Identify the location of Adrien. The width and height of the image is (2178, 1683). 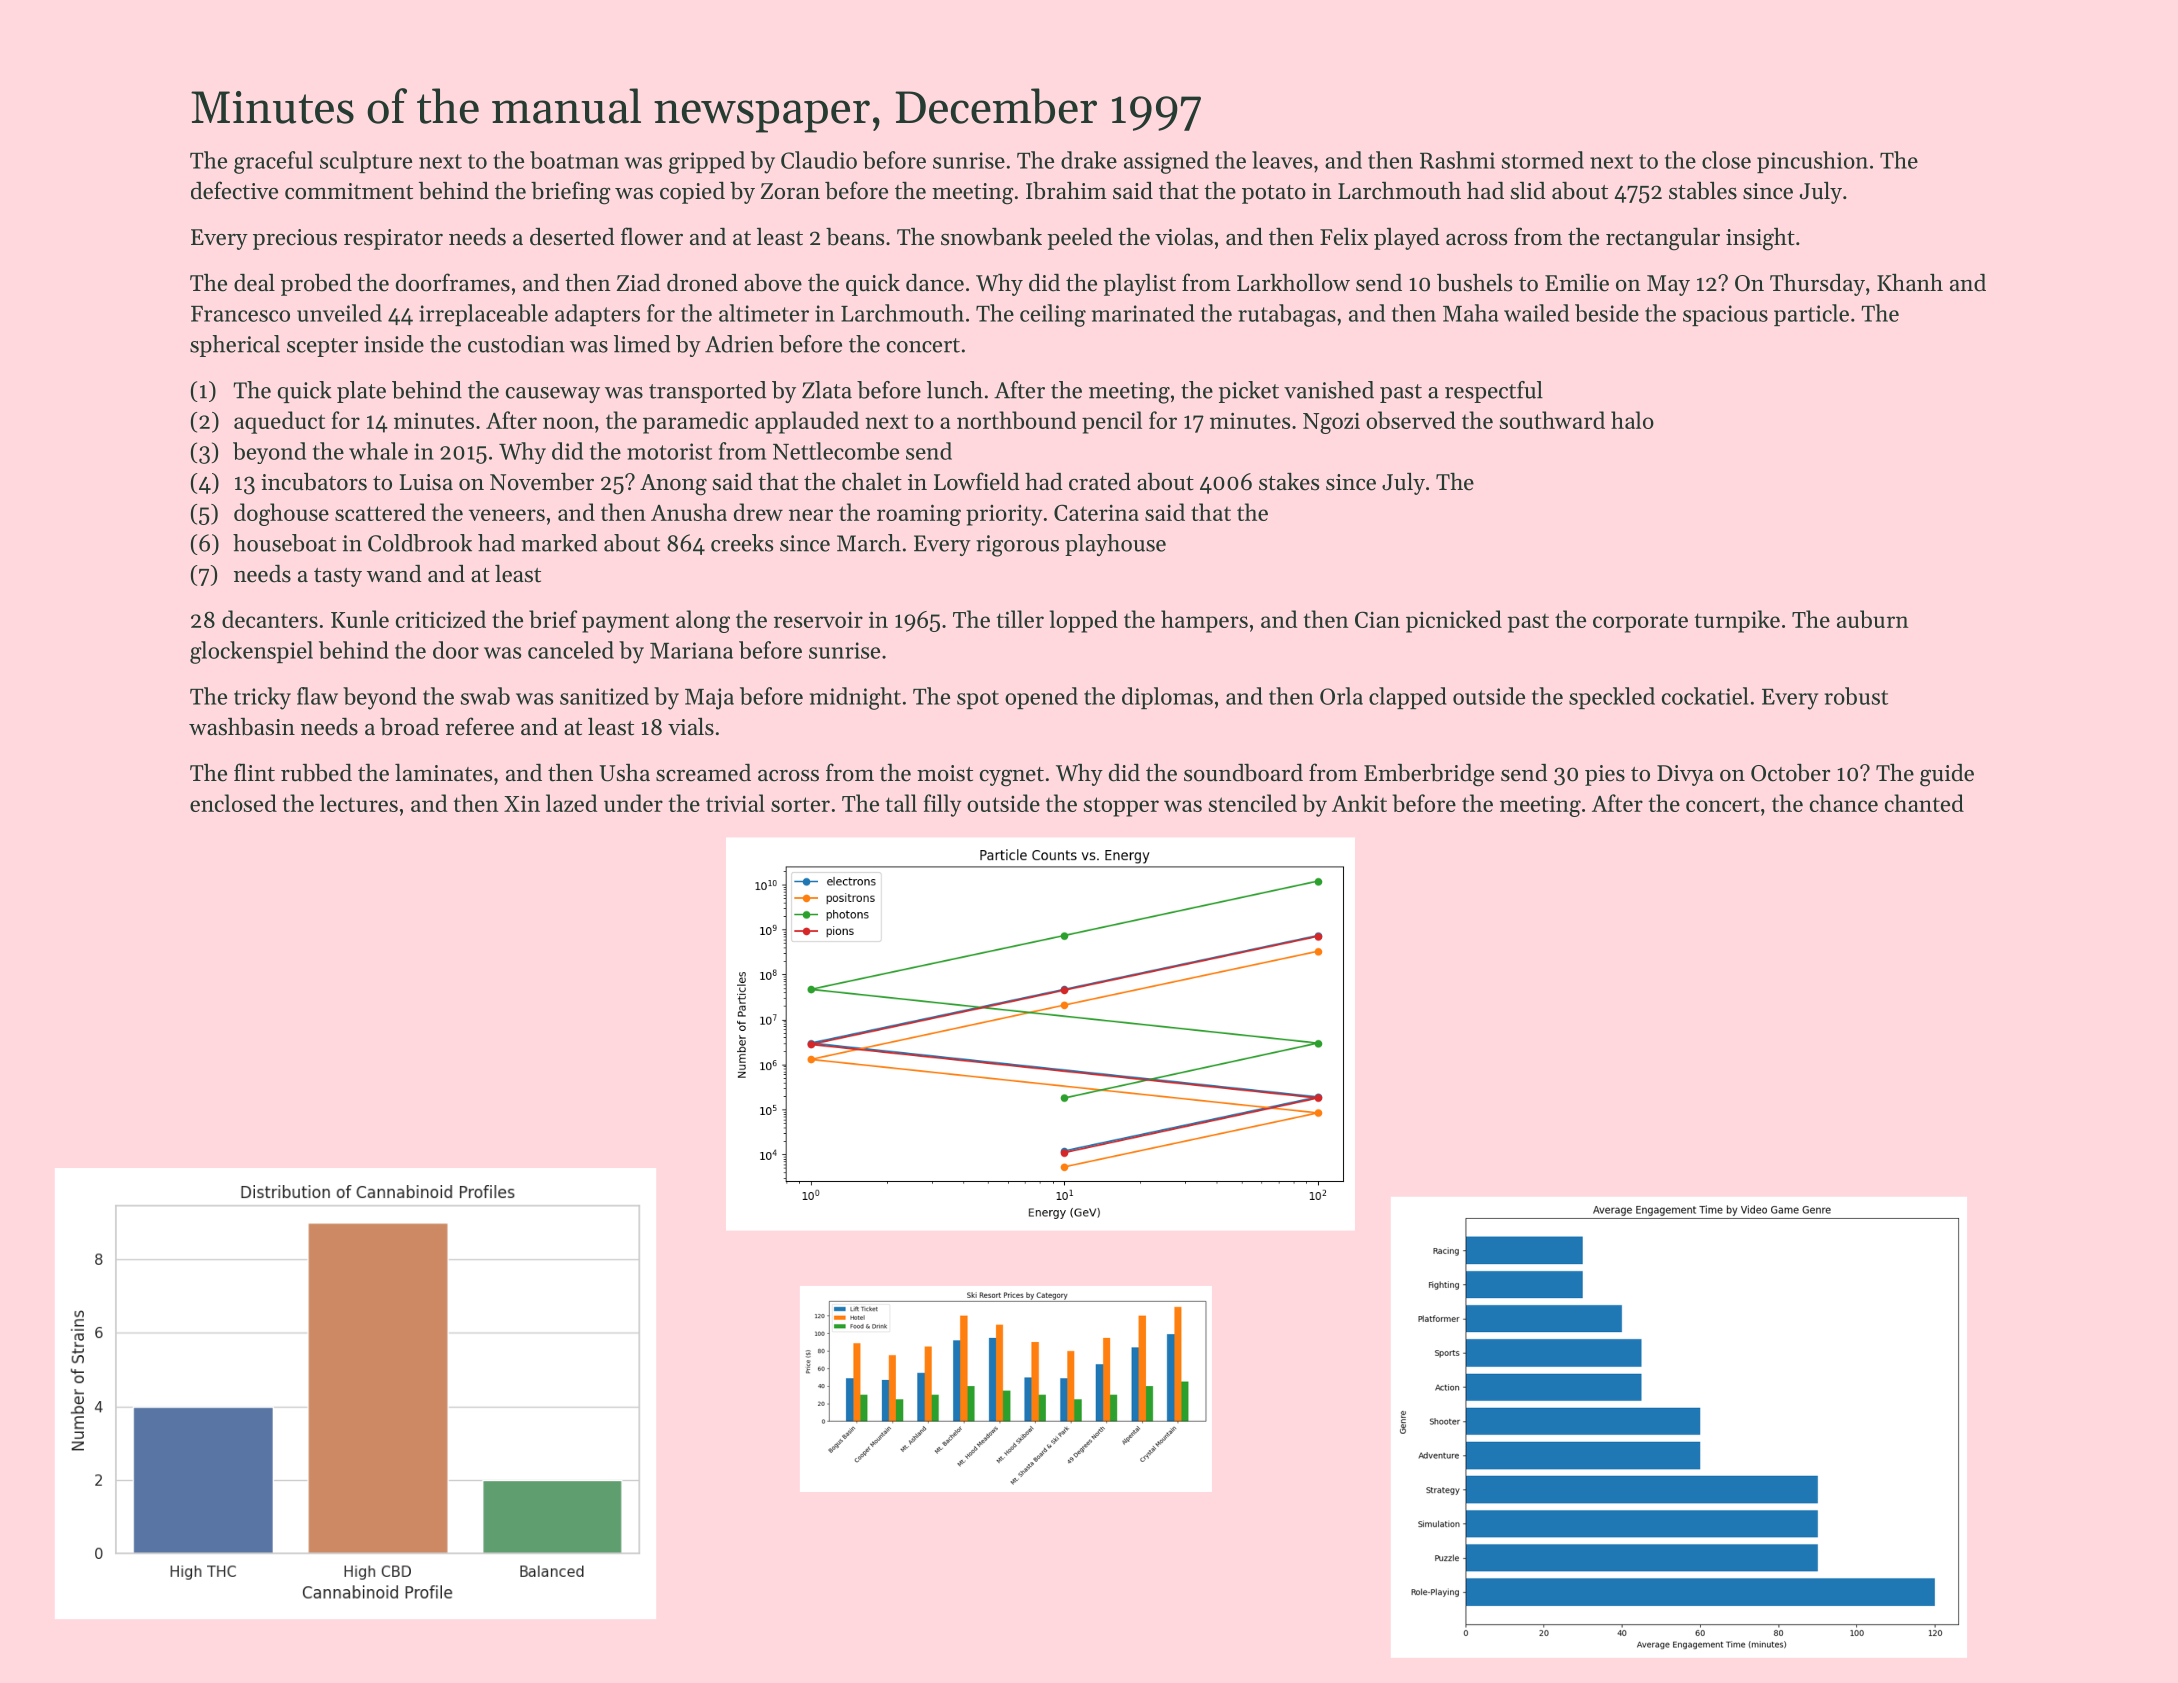
(739, 344).
